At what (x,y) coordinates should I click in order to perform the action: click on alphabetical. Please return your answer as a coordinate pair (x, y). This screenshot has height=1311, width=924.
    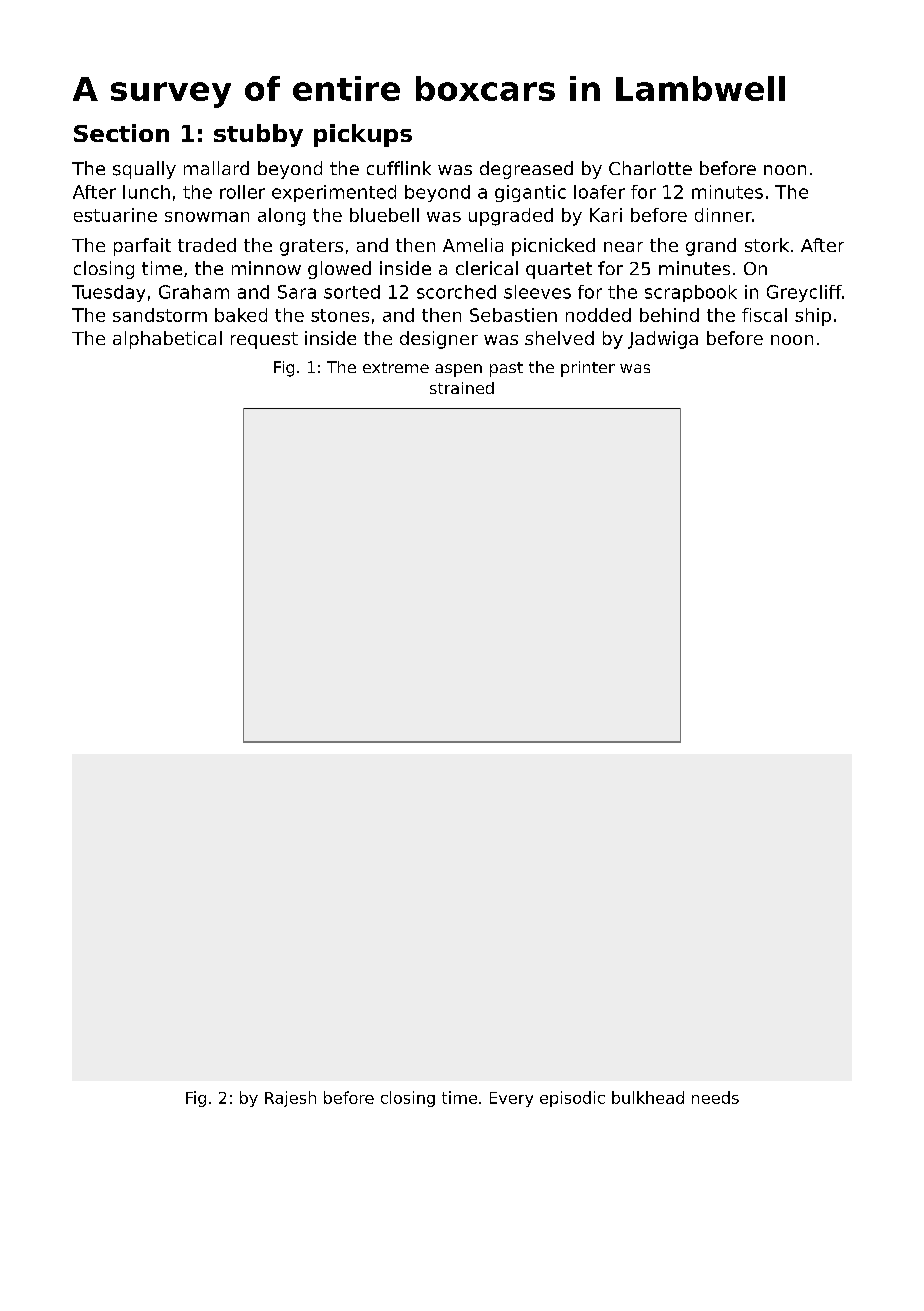
    Looking at the image, I should click on (167, 340).
